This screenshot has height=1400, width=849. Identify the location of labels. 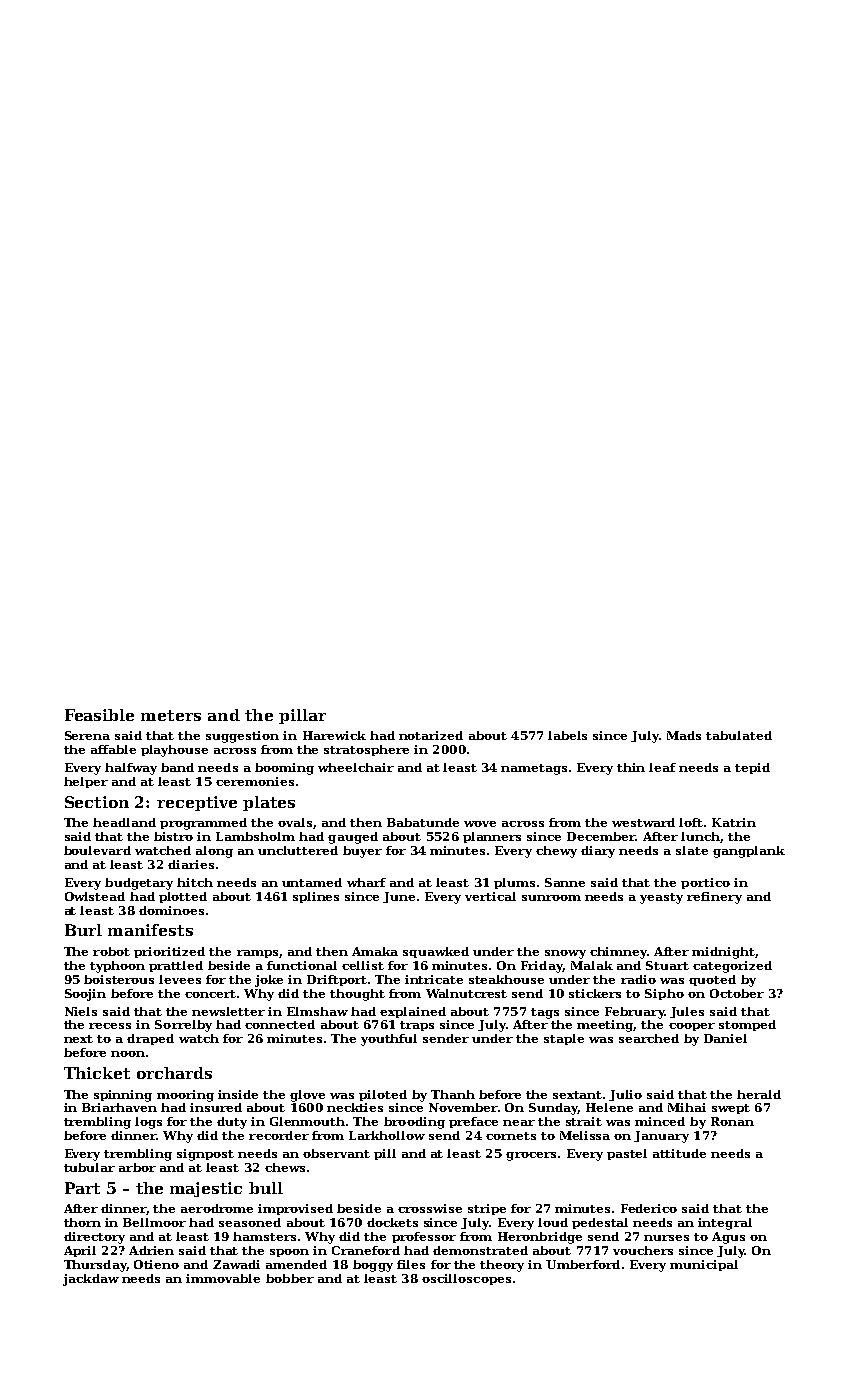
(567, 735).
